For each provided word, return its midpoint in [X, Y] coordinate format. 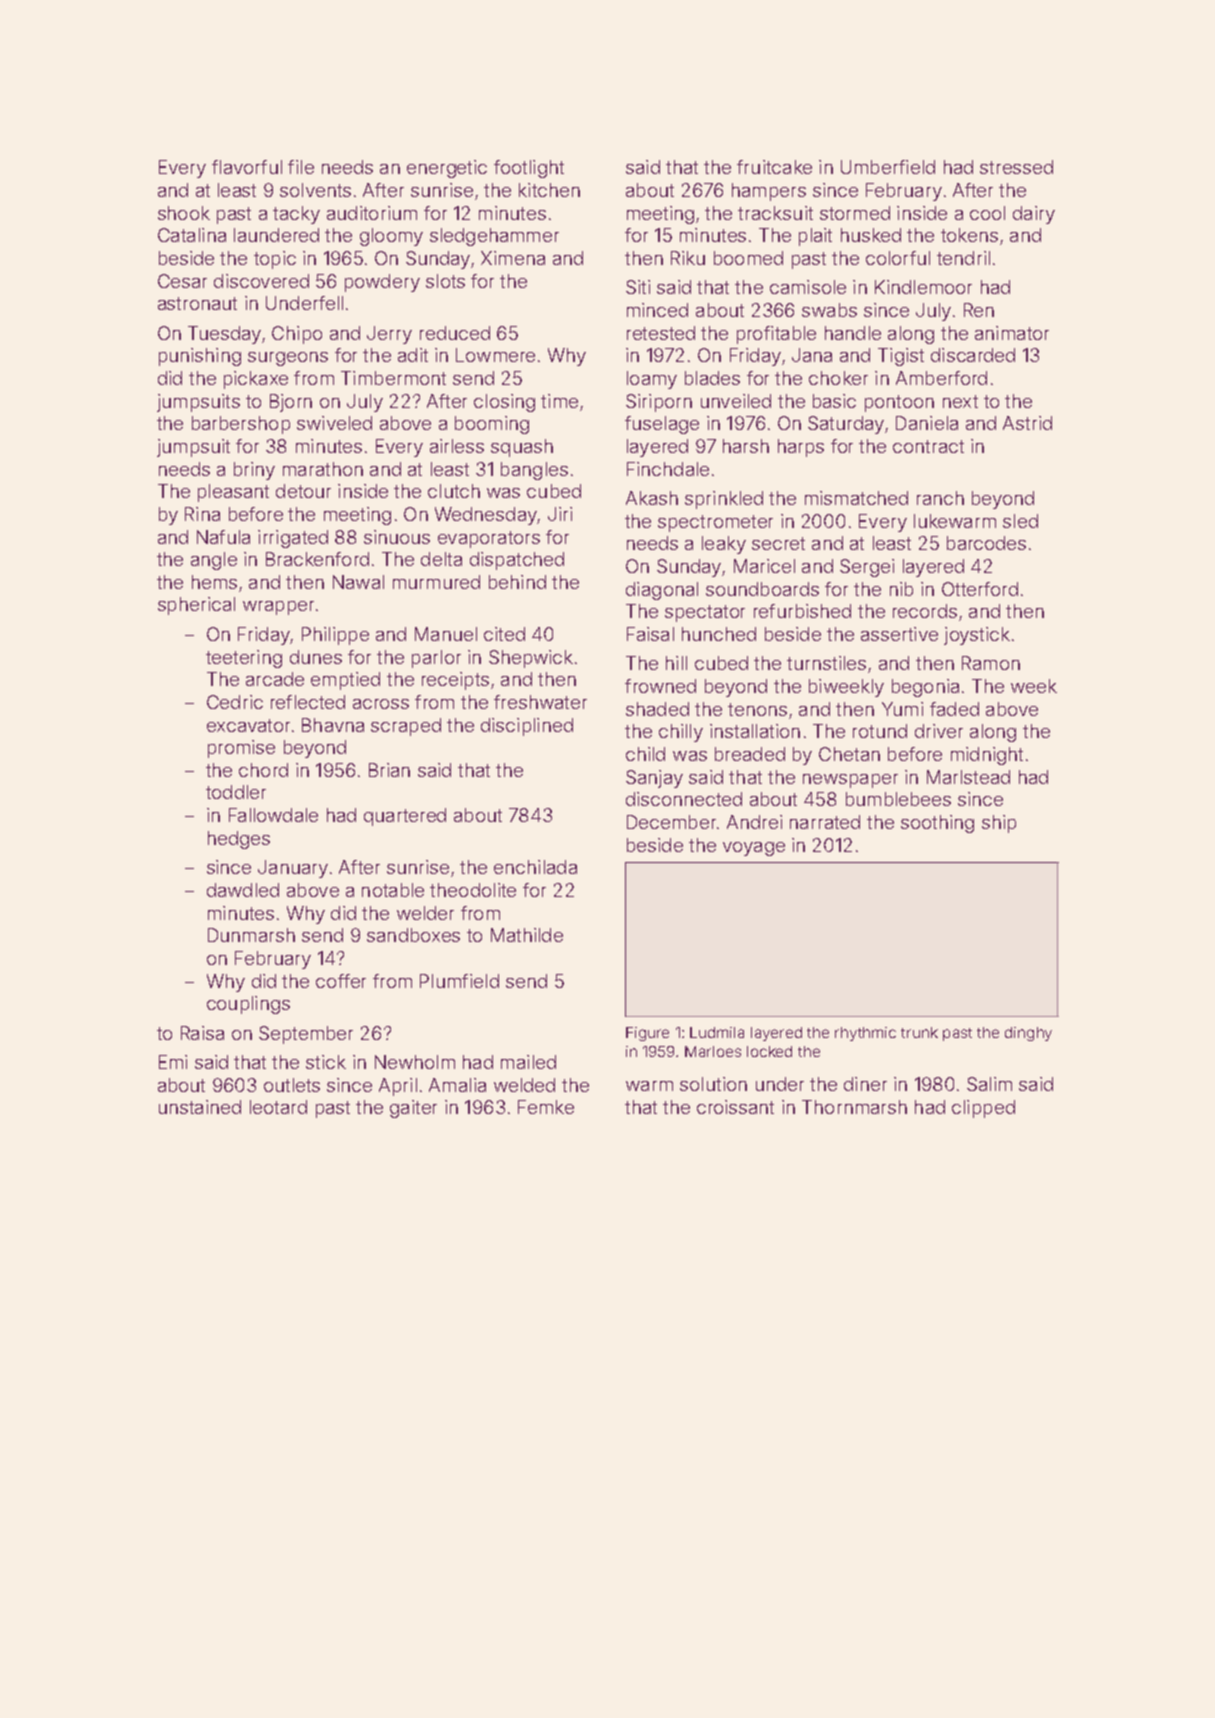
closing [504, 403]
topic [275, 260]
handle [853, 333]
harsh [746, 446]
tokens [969, 235]
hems [214, 582]
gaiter [413, 1109]
